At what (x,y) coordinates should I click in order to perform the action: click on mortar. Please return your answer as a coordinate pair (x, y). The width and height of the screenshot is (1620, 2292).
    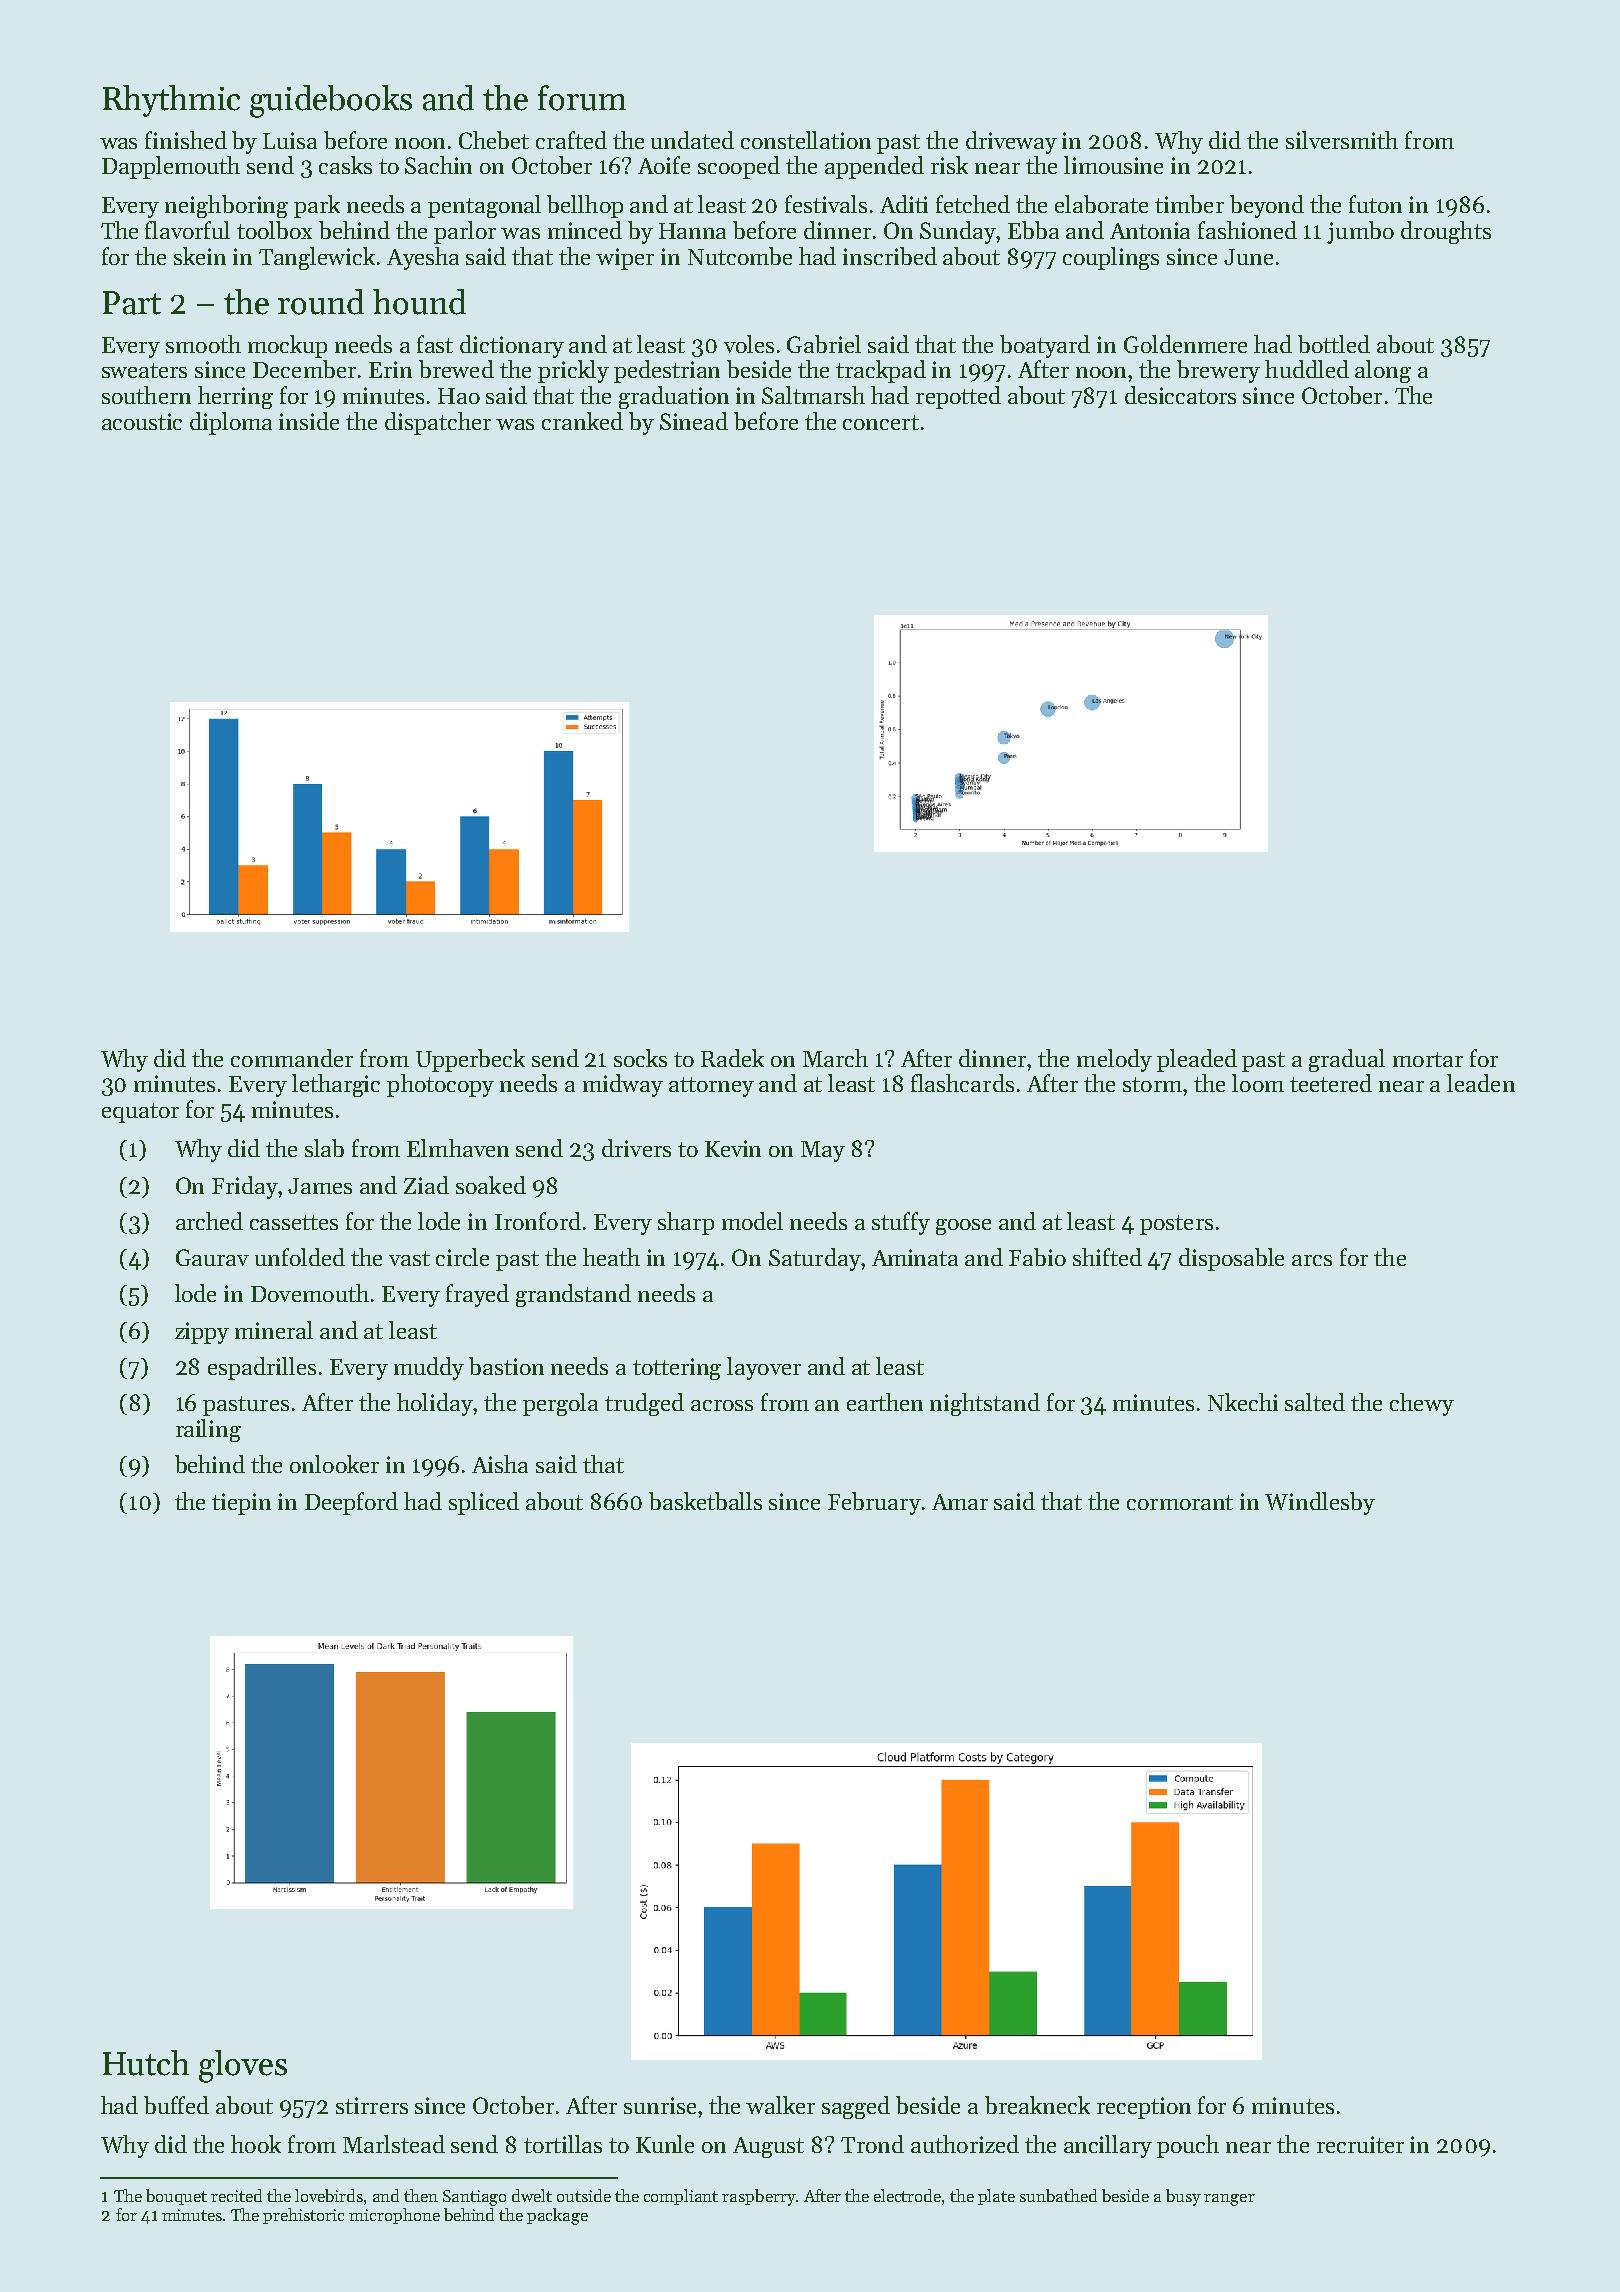
    Looking at the image, I should click on (1428, 1059).
